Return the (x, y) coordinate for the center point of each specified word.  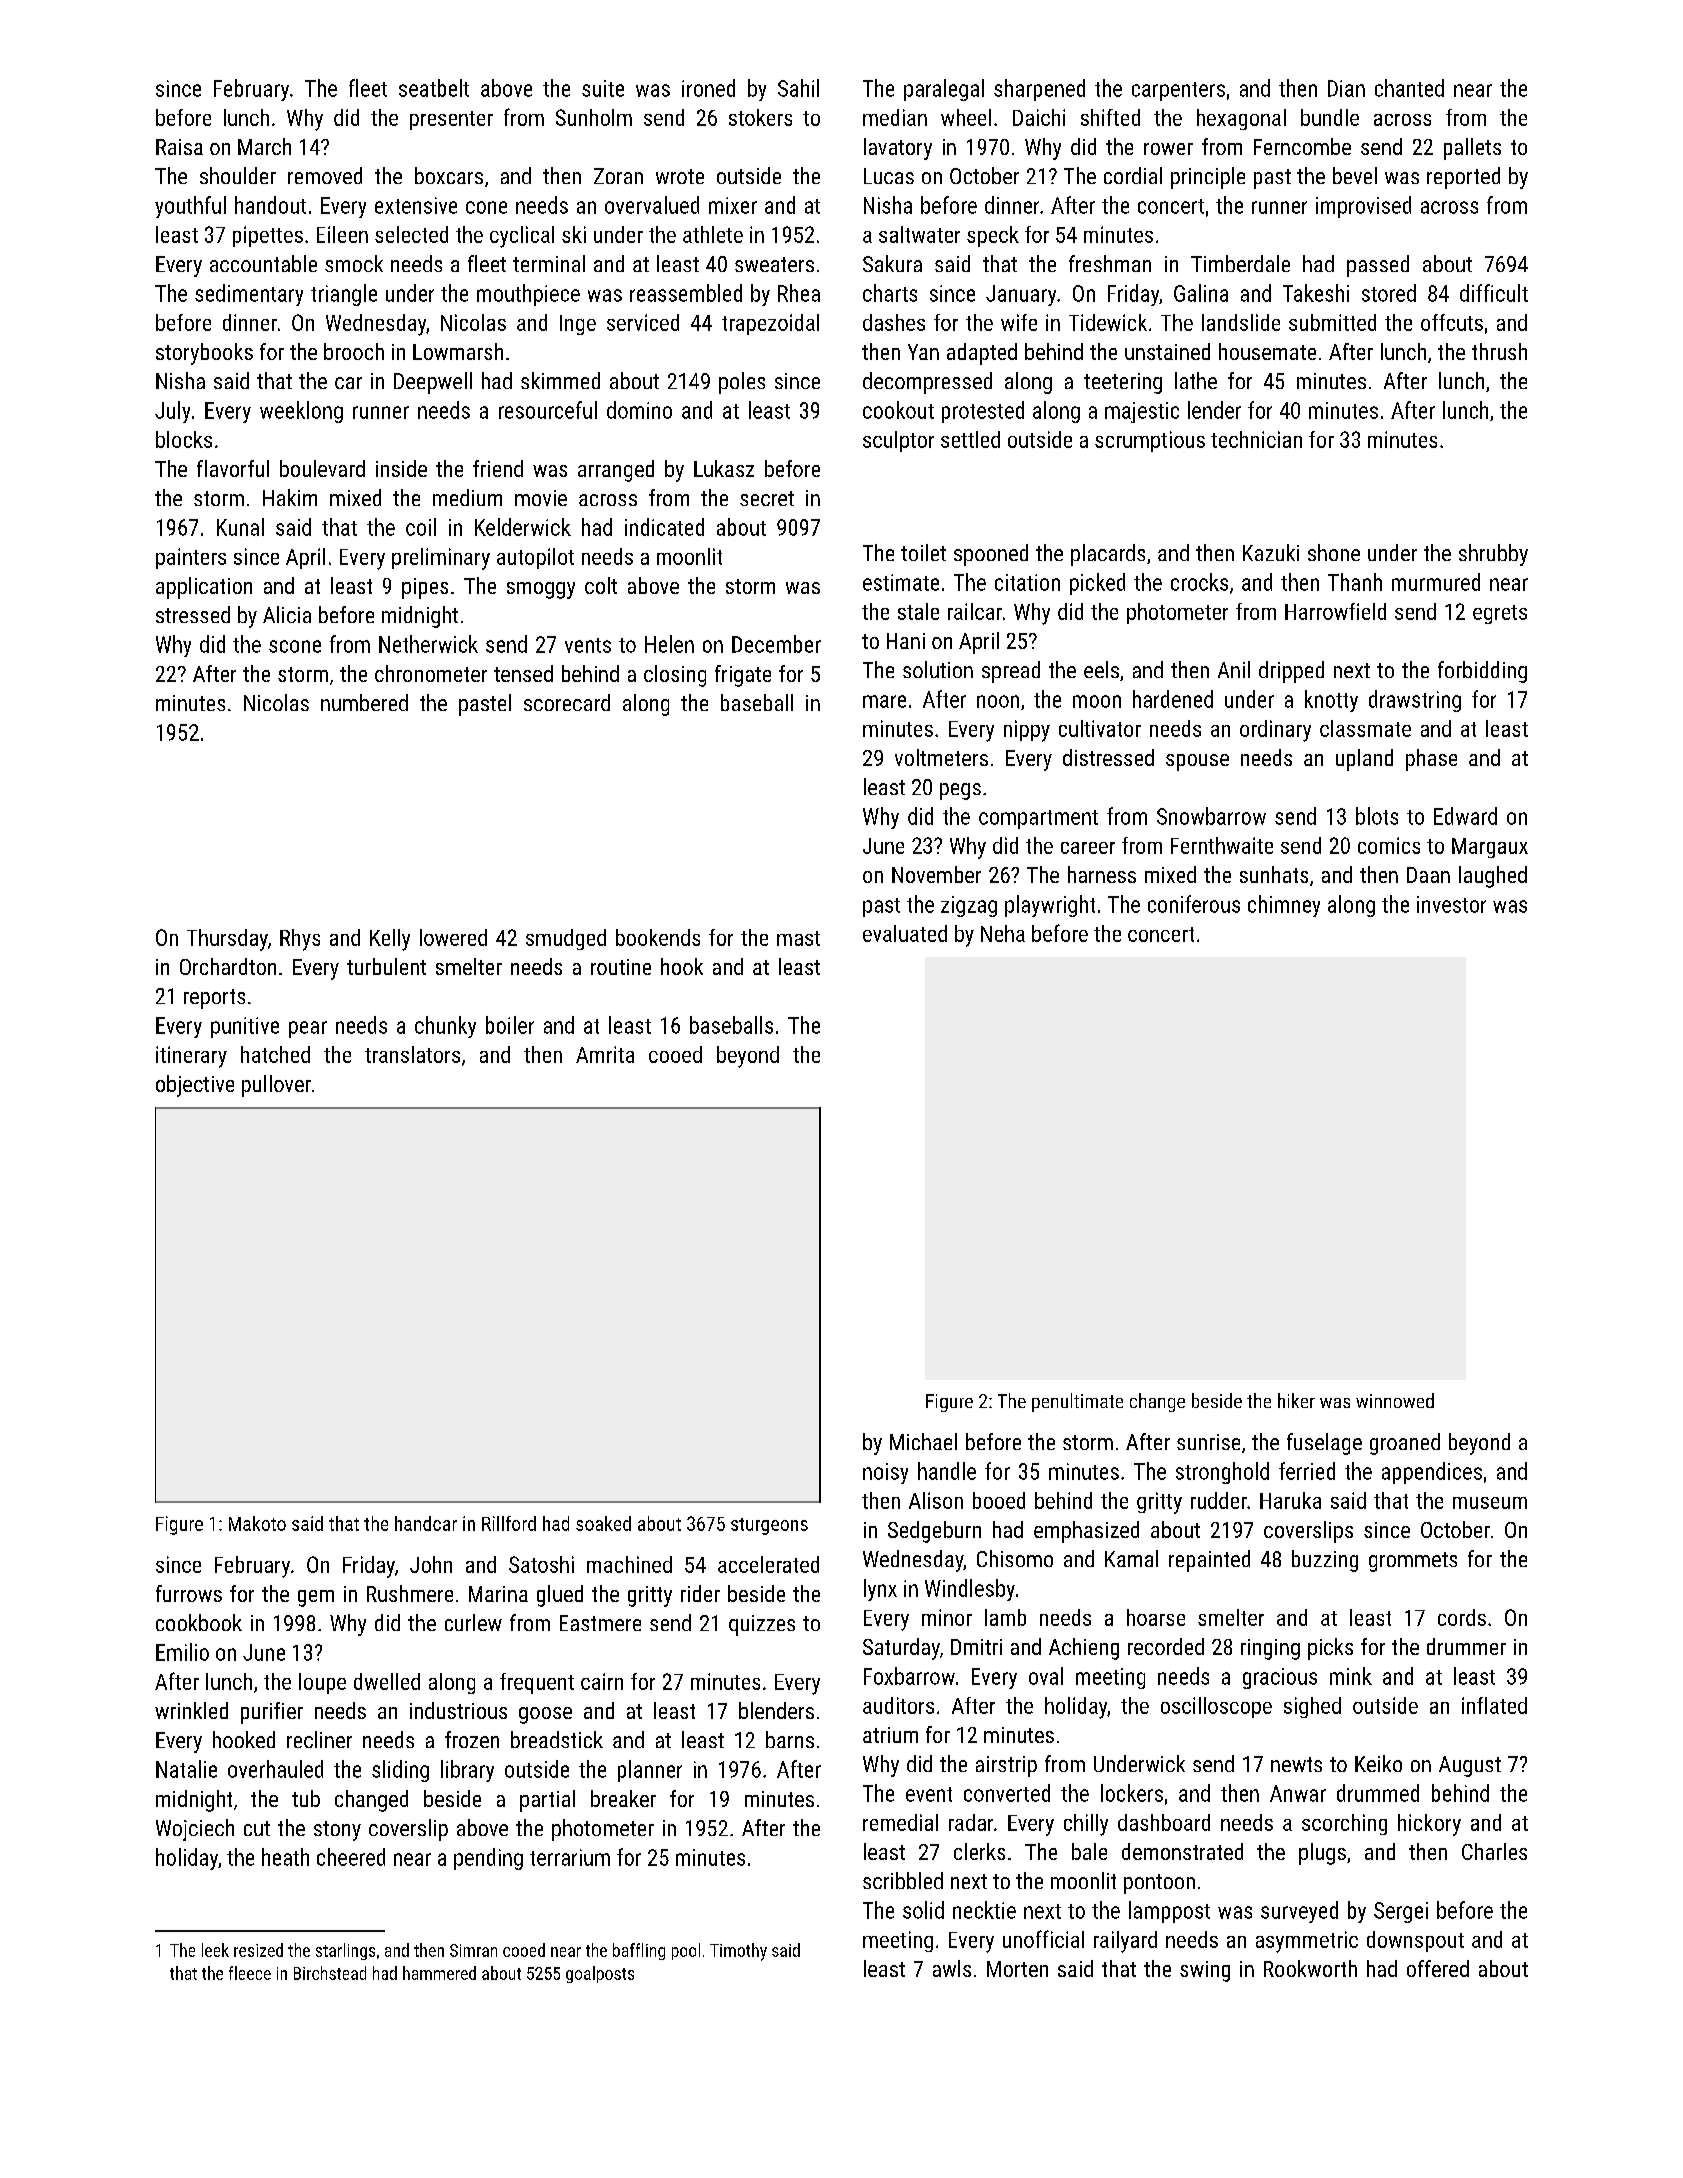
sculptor (898, 441)
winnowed (1395, 1400)
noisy (885, 1473)
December (776, 644)
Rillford (509, 1523)
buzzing (1325, 1561)
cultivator (1100, 728)
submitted (1332, 322)
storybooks (204, 354)
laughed (1493, 877)
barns (790, 1739)
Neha (1003, 933)
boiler (510, 1025)
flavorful (233, 468)
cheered (351, 1857)
